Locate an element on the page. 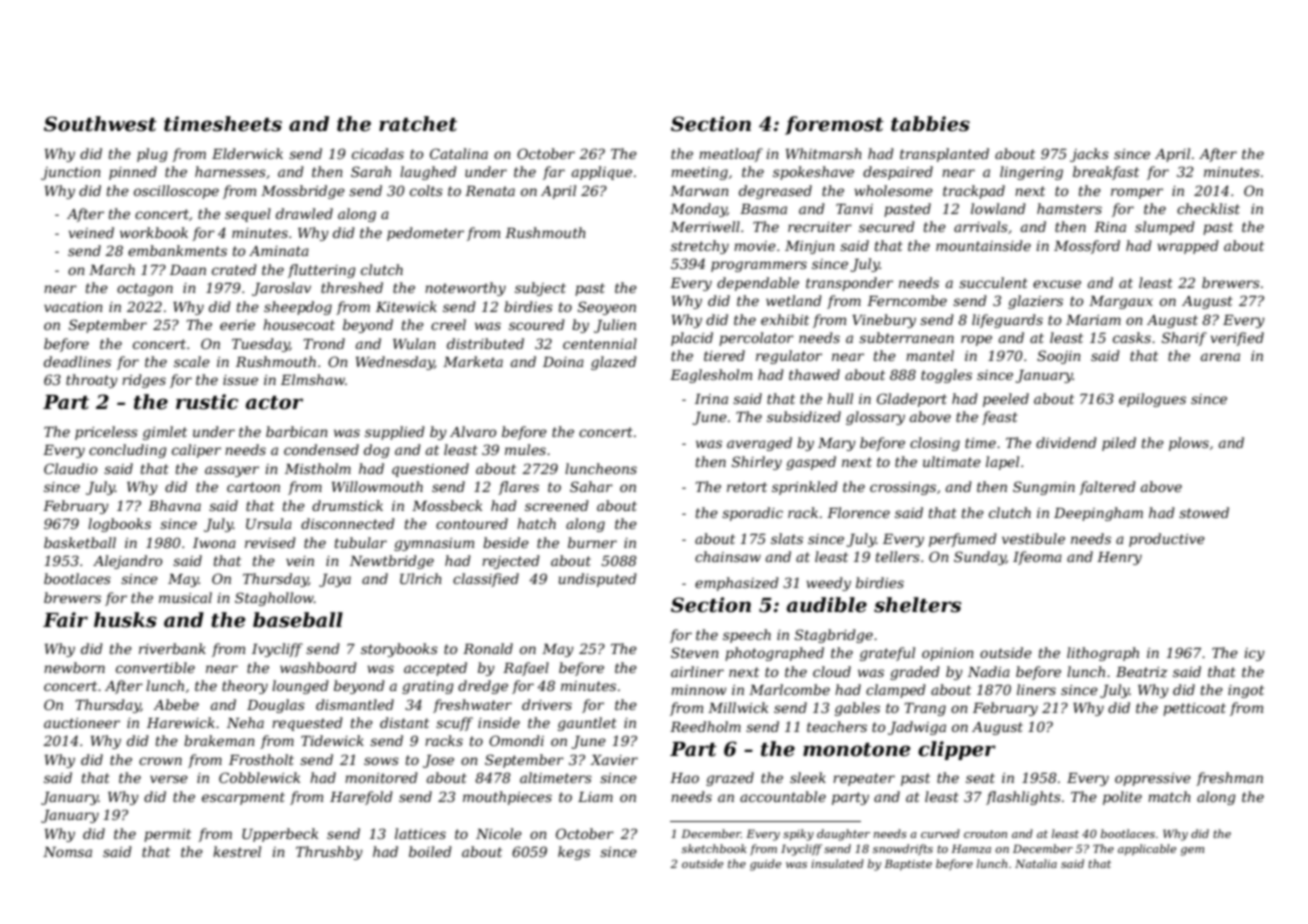 Image resolution: width=1308 pixels, height=924 pixels. Xavier is located at coordinates (614, 760).
